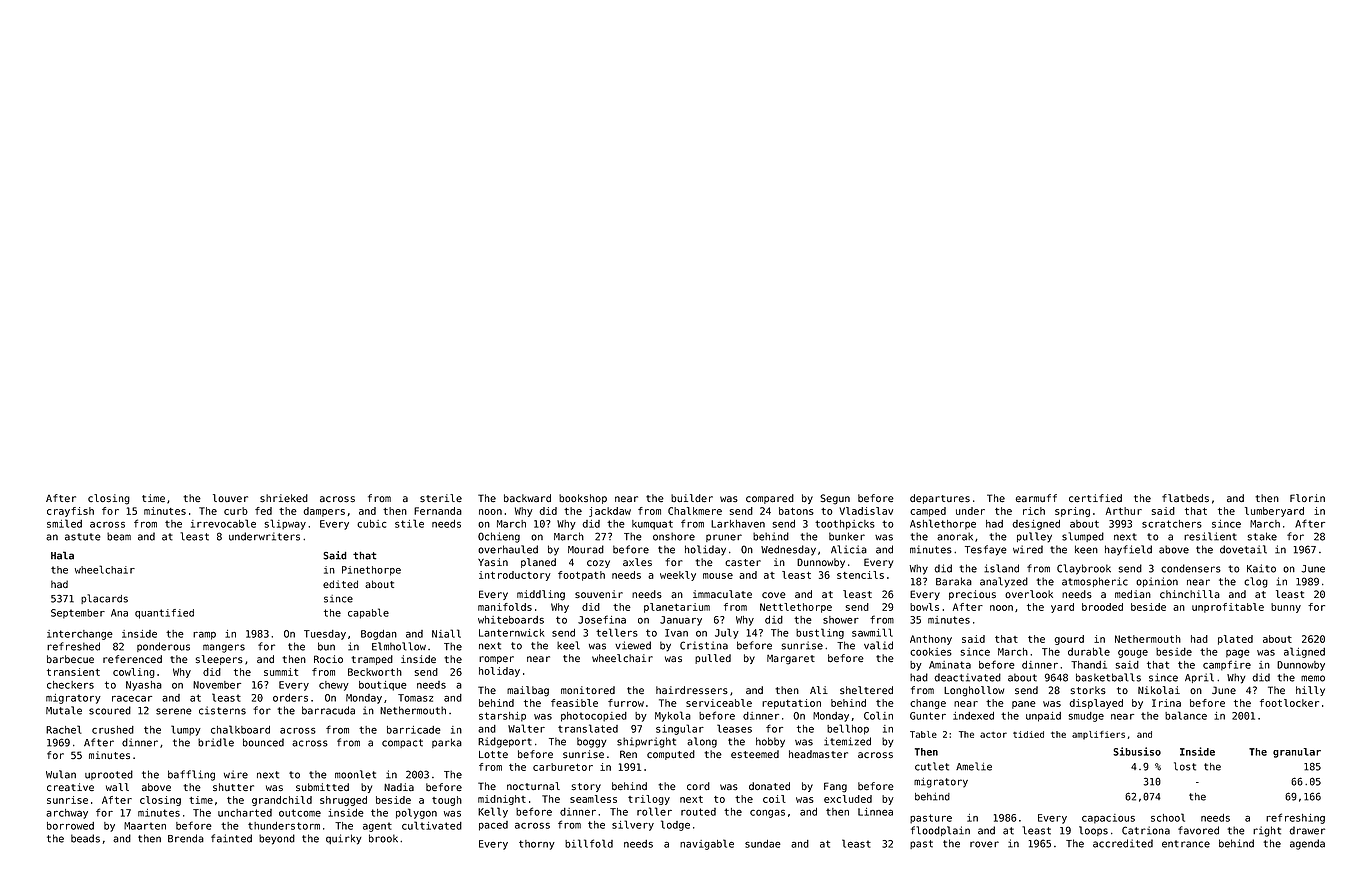 The width and height of the screenshot is (1372, 887). What do you see at coordinates (70, 659) in the screenshot?
I see `barbecue` at bounding box center [70, 659].
